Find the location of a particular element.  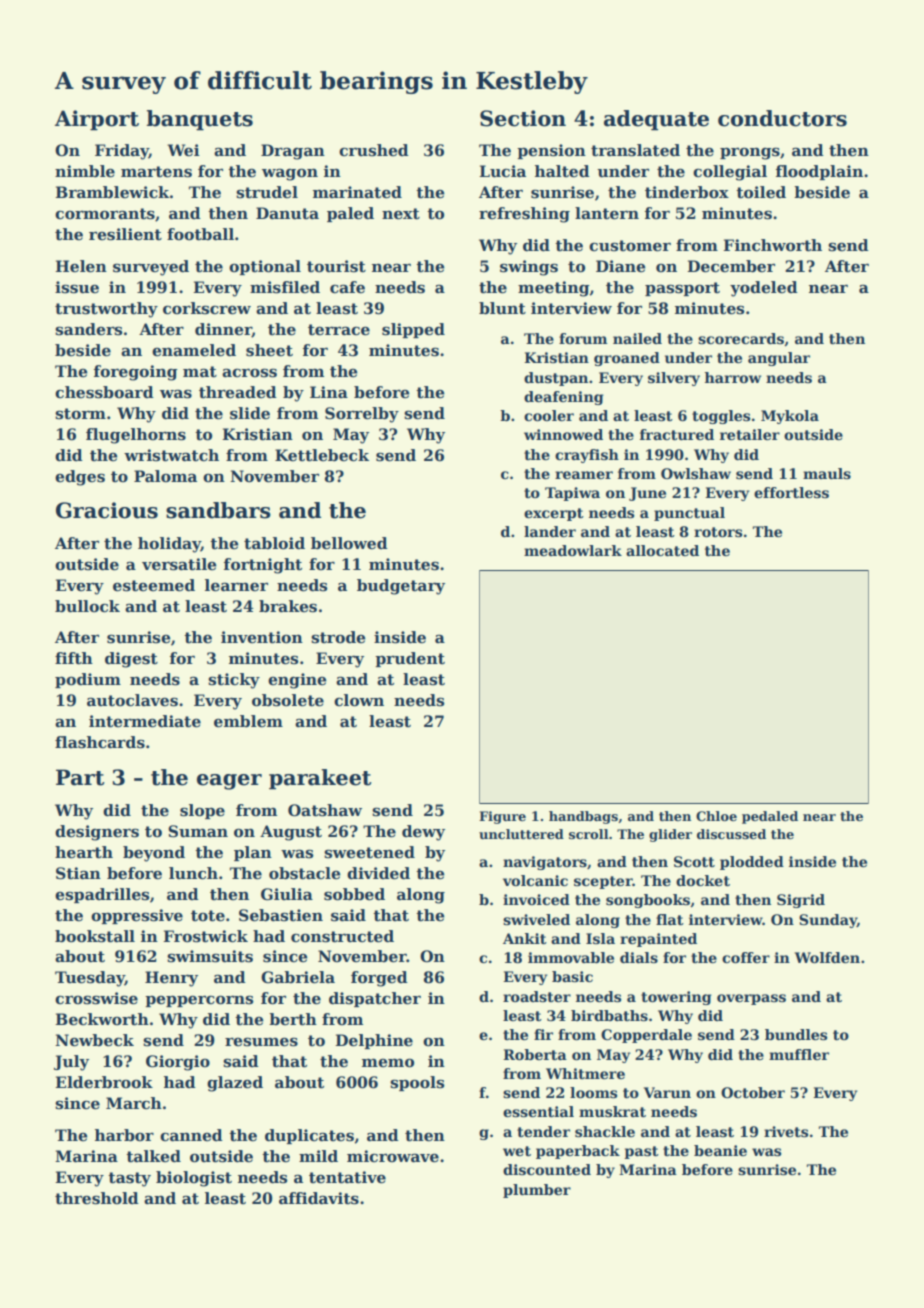

Lucia is located at coordinates (503, 171).
